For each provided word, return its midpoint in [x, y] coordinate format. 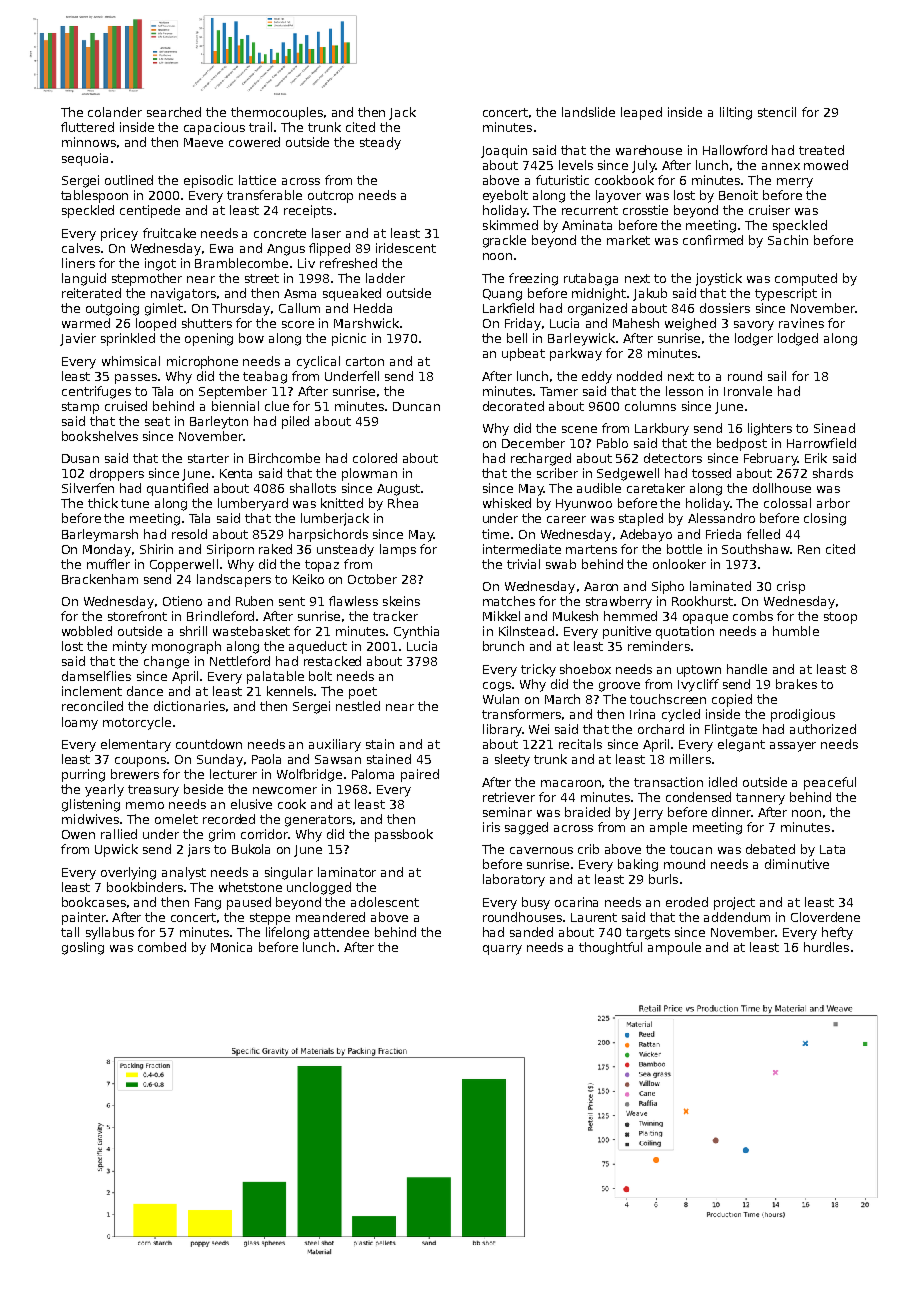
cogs [497, 687]
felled [763, 534]
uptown [699, 671]
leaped [641, 113]
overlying [128, 873]
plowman [369, 474]
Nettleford [240, 661]
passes [136, 379]
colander [115, 112]
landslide [588, 112]
